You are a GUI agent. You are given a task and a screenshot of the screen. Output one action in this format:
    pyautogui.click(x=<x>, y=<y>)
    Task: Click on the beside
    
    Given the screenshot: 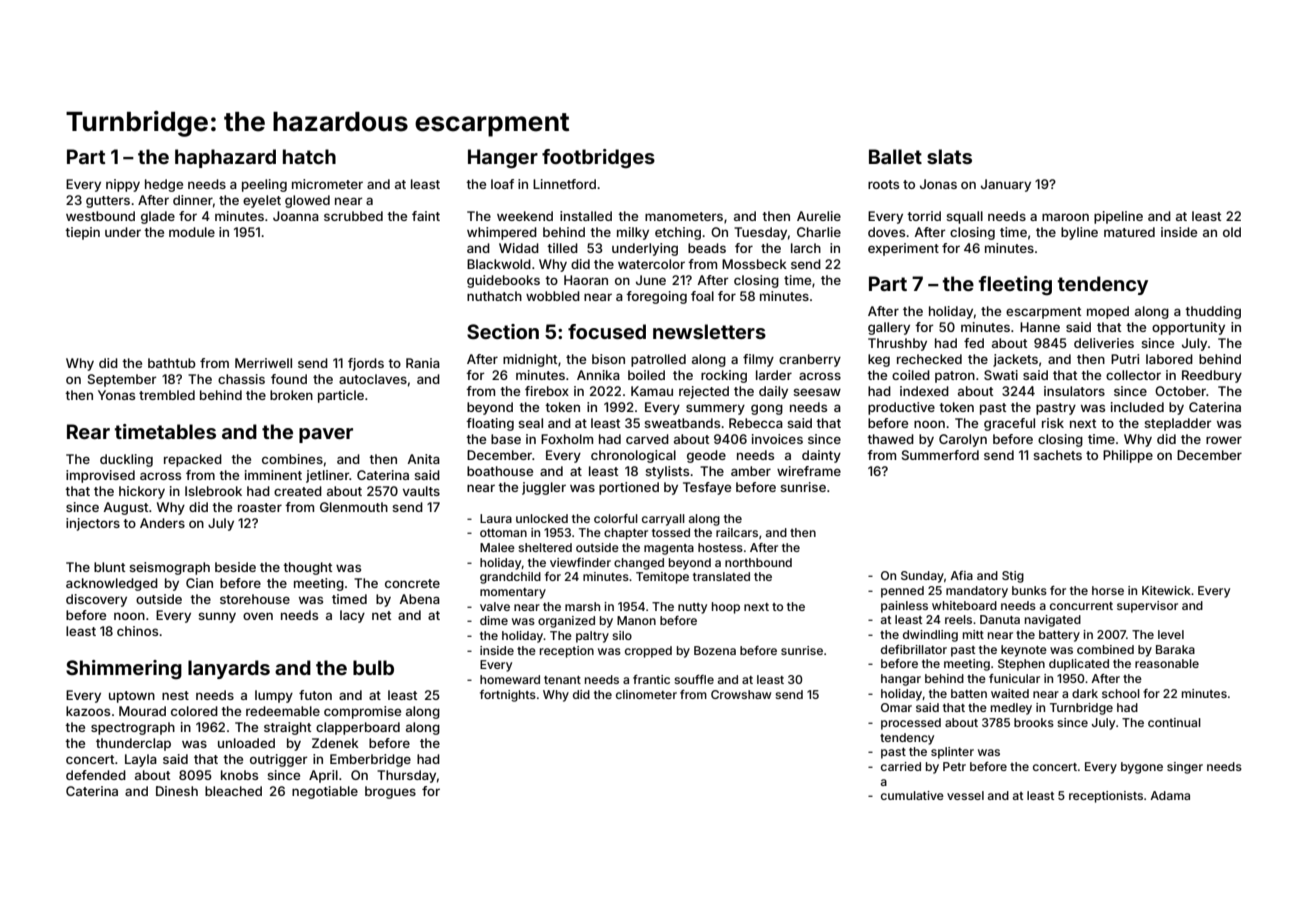 What is the action you would take?
    pyautogui.click(x=235, y=567)
